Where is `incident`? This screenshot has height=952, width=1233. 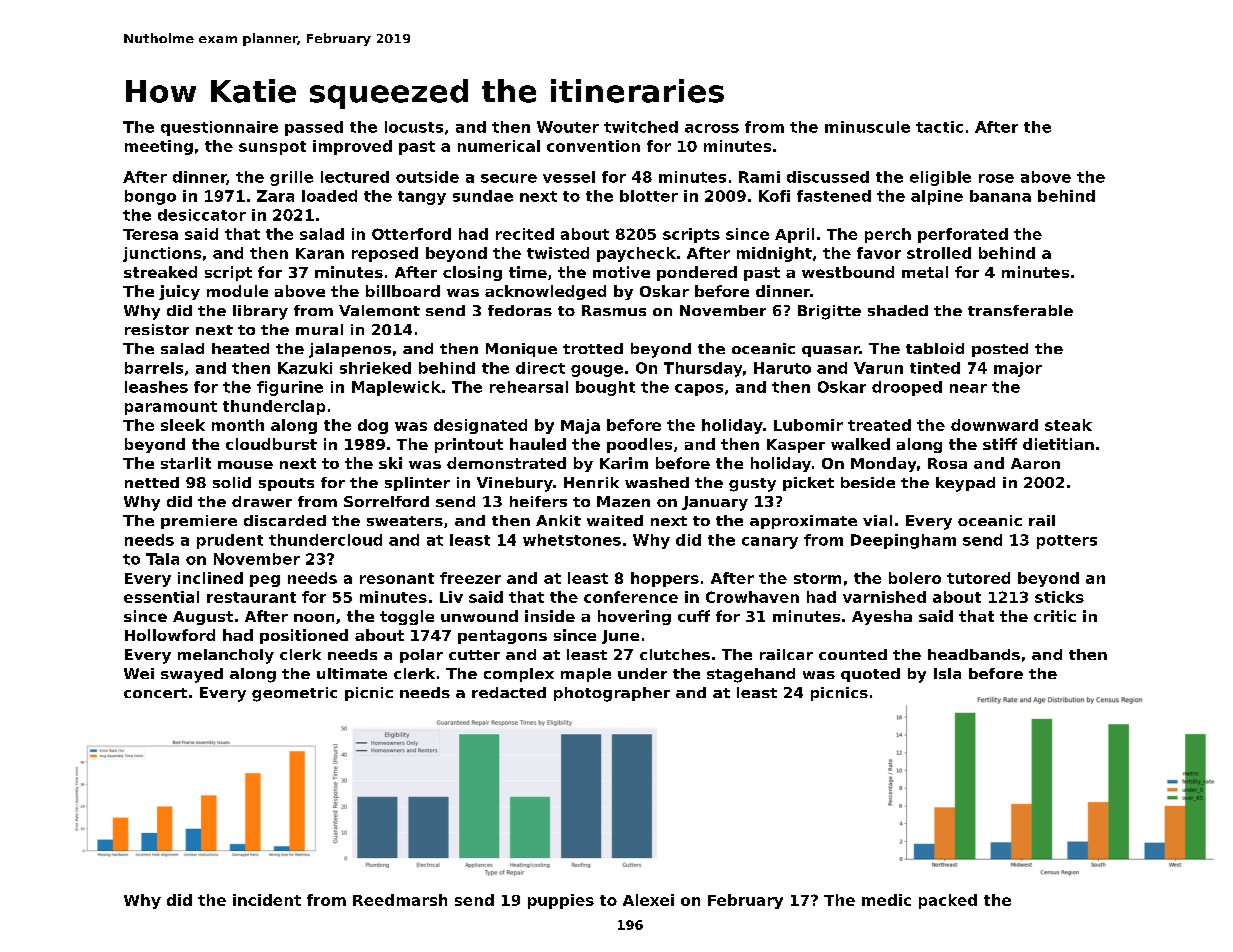 incident is located at coordinates (267, 900).
